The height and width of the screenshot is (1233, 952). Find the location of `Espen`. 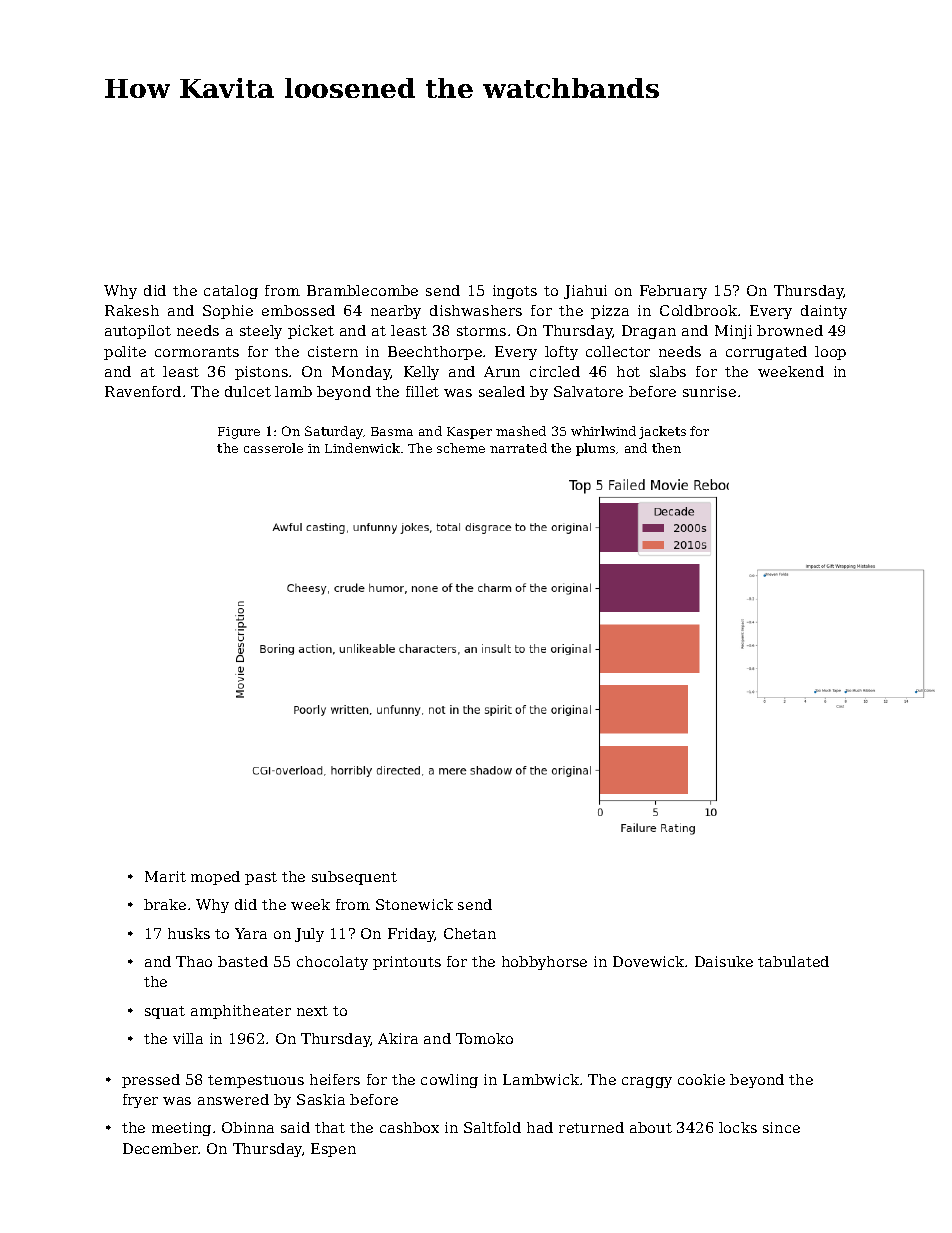

Espen is located at coordinates (333, 1150).
